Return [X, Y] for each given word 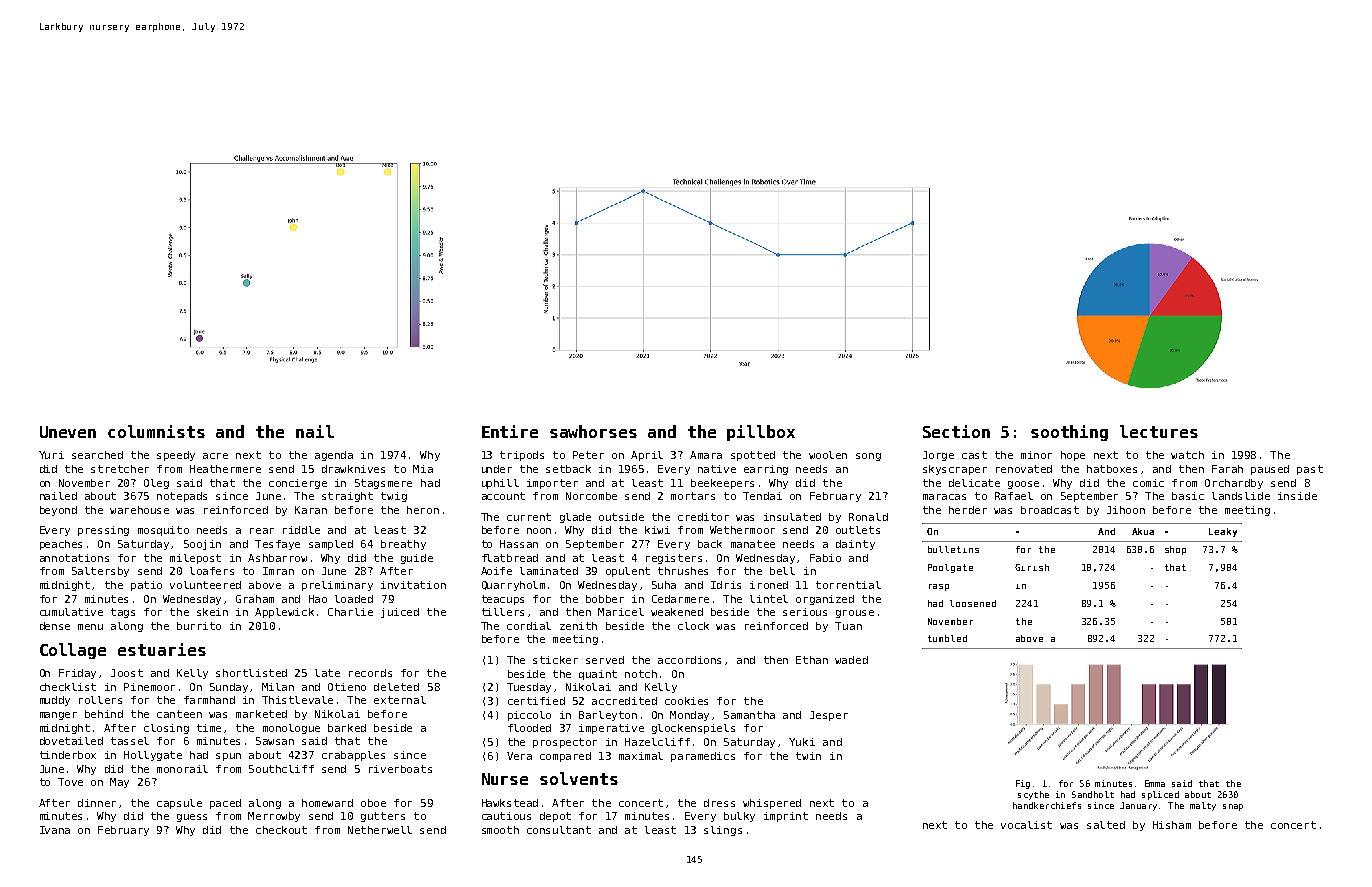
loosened [973, 603]
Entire [510, 431]
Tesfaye [277, 545]
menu [90, 627]
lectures [1159, 431]
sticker [555, 660]
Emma [1155, 783]
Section [956, 431]
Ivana [55, 830]
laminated [549, 571]
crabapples [353, 756]
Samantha [749, 715]
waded [851, 660]
